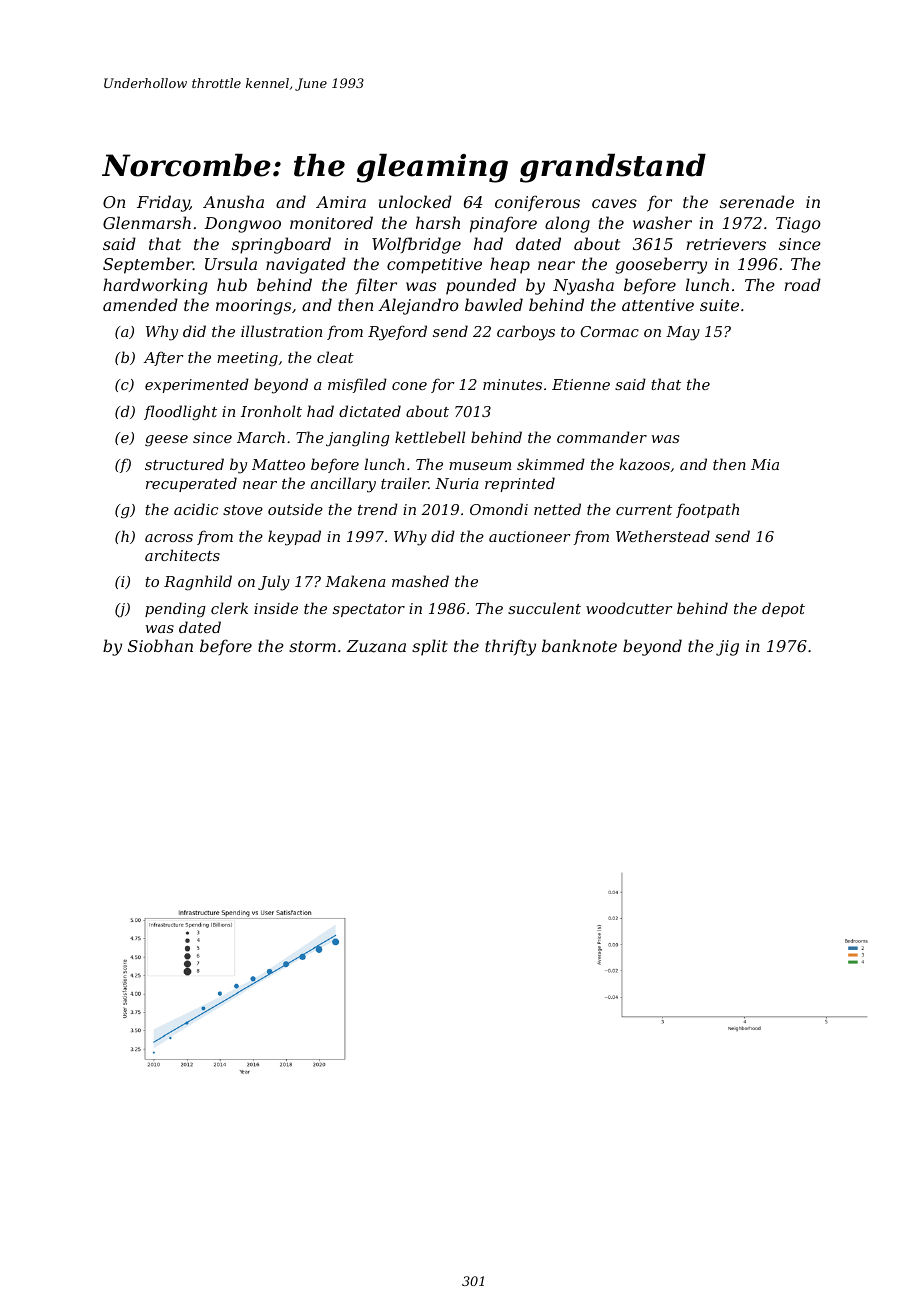  What do you see at coordinates (376, 646) in the image?
I see `Zuzana` at bounding box center [376, 646].
